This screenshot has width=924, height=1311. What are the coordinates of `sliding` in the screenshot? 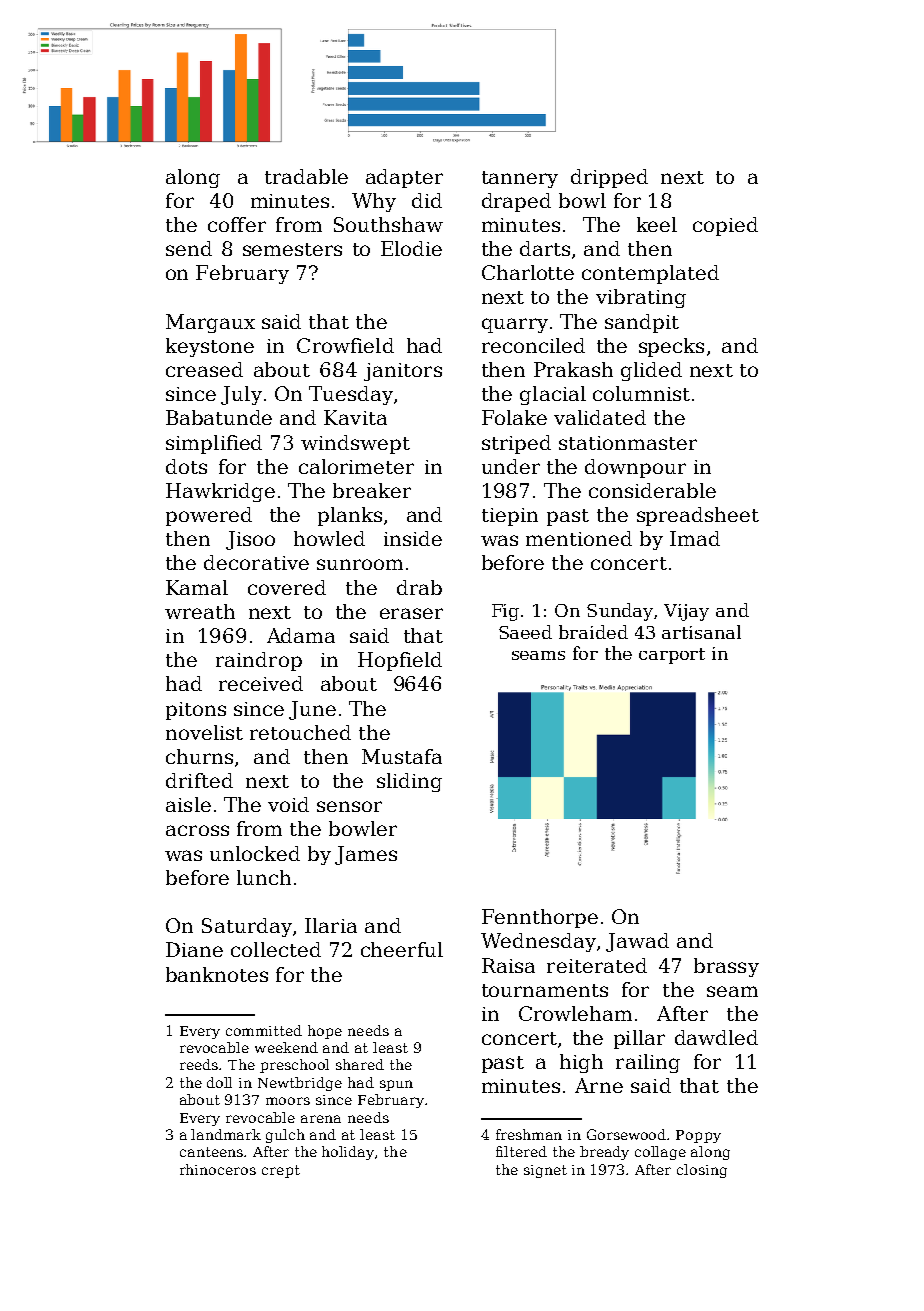 It's located at (409, 782).
